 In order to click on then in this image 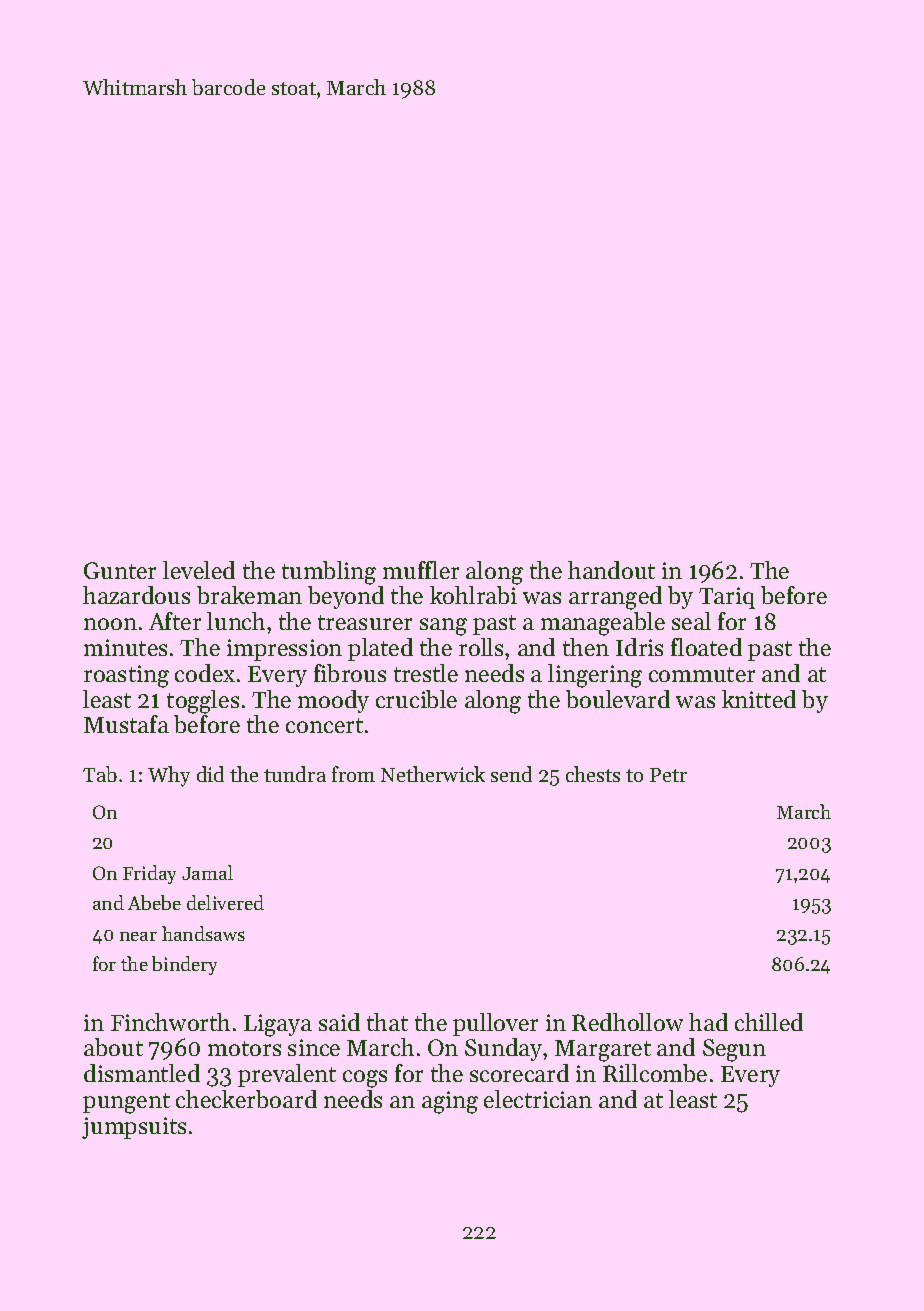, I will do `click(586, 647)`.
